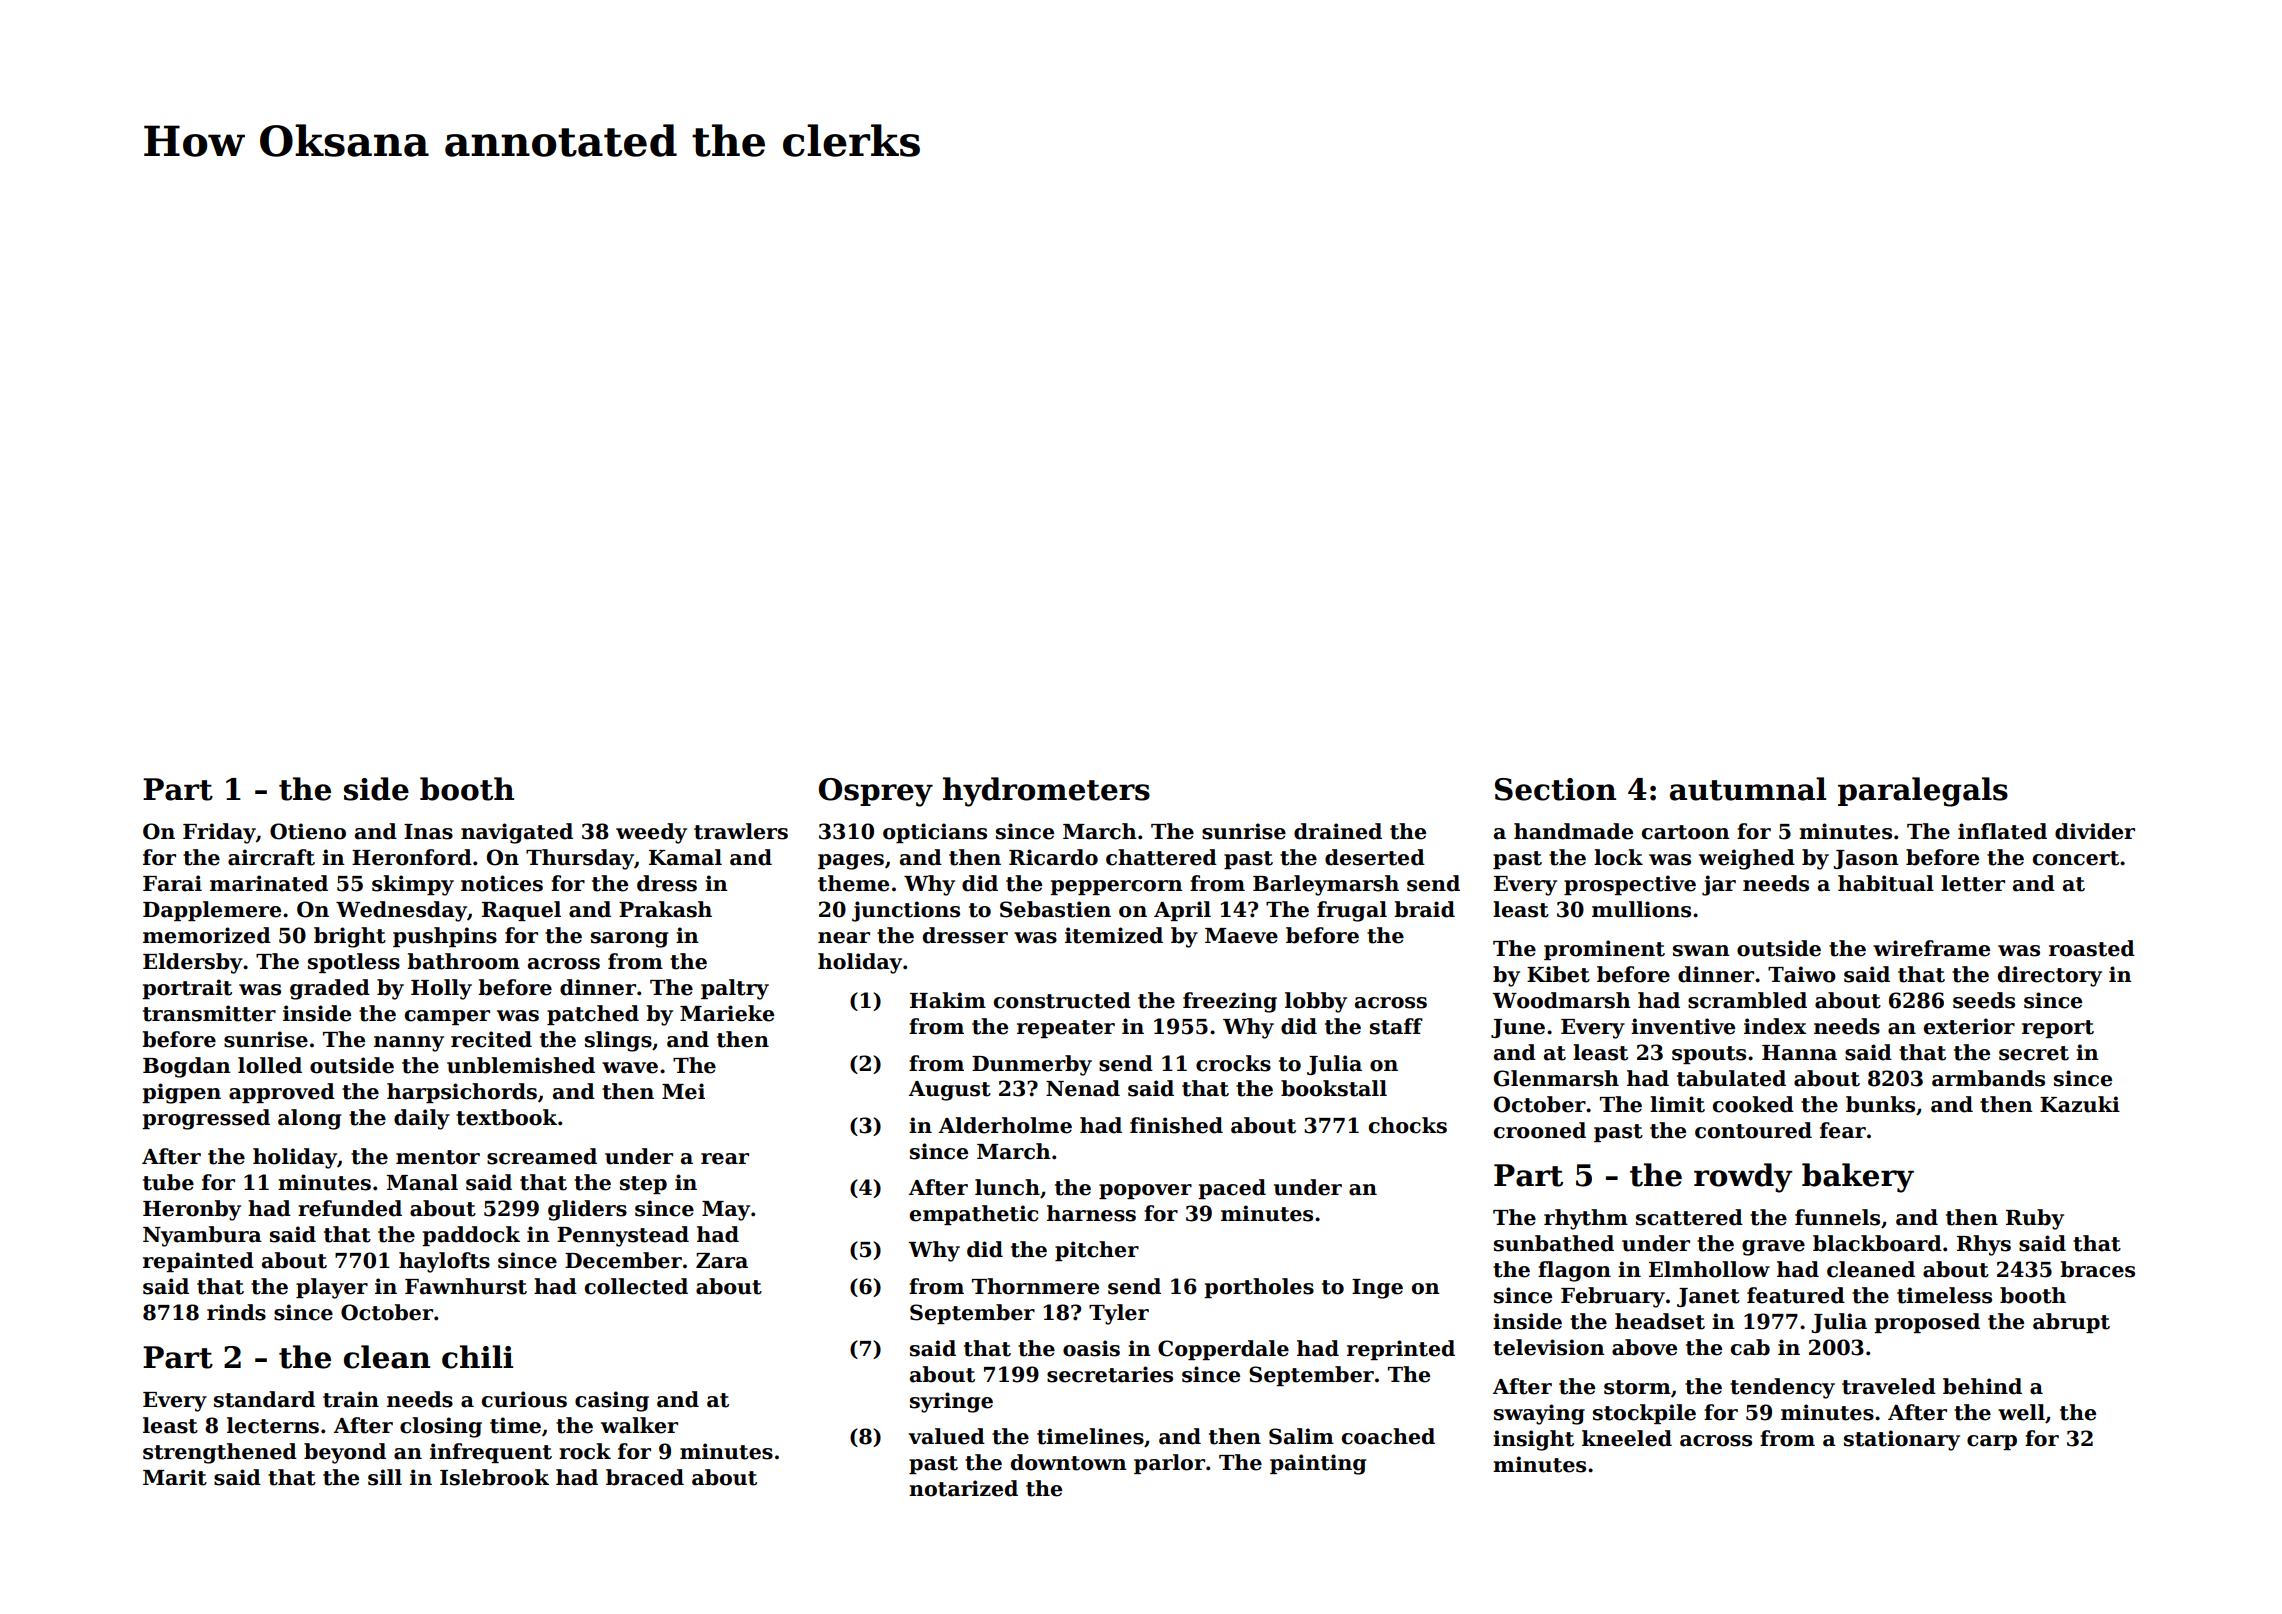  What do you see at coordinates (198, 1262) in the page?
I see `repainted` at bounding box center [198, 1262].
